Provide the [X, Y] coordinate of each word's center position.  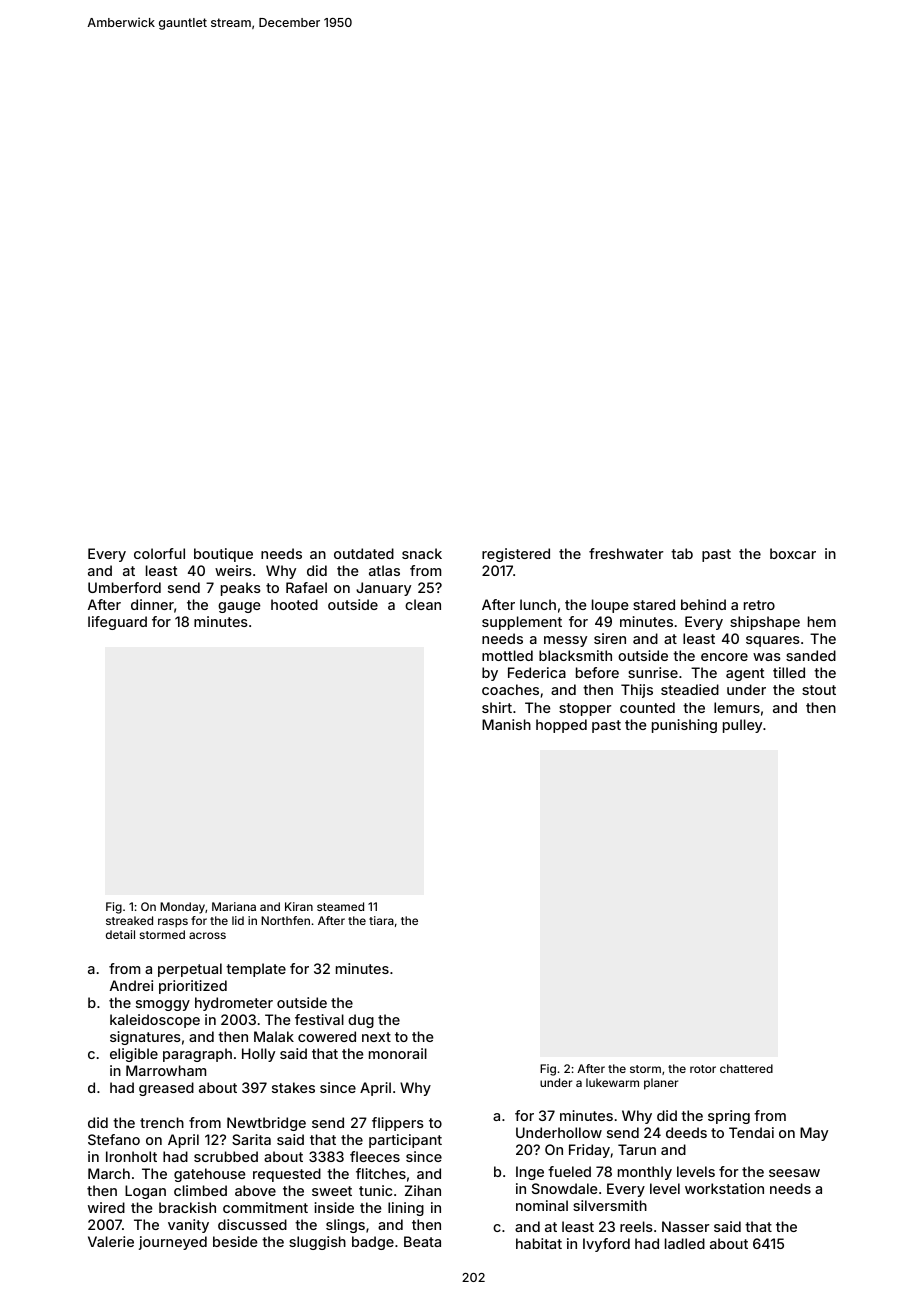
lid [238, 920]
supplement [522, 623]
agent [745, 674]
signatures [145, 1038]
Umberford [124, 587]
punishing [684, 726]
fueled [569, 1171]
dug [361, 1021]
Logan [145, 1192]
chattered [746, 1068]
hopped [561, 726]
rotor [703, 1069]
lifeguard [117, 623]
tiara [381, 920]
